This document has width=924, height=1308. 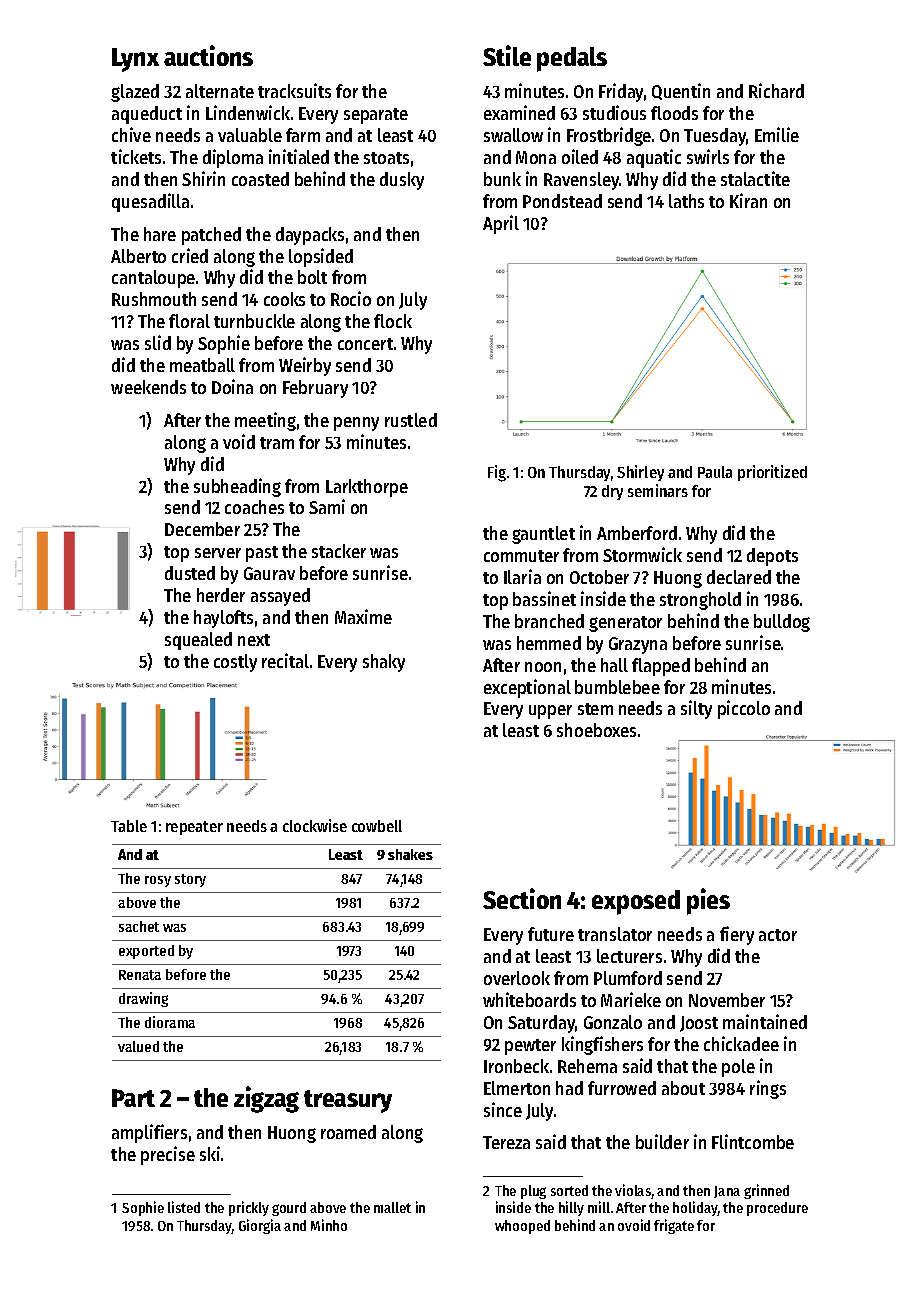 I want to click on frigate, so click(x=674, y=1226).
